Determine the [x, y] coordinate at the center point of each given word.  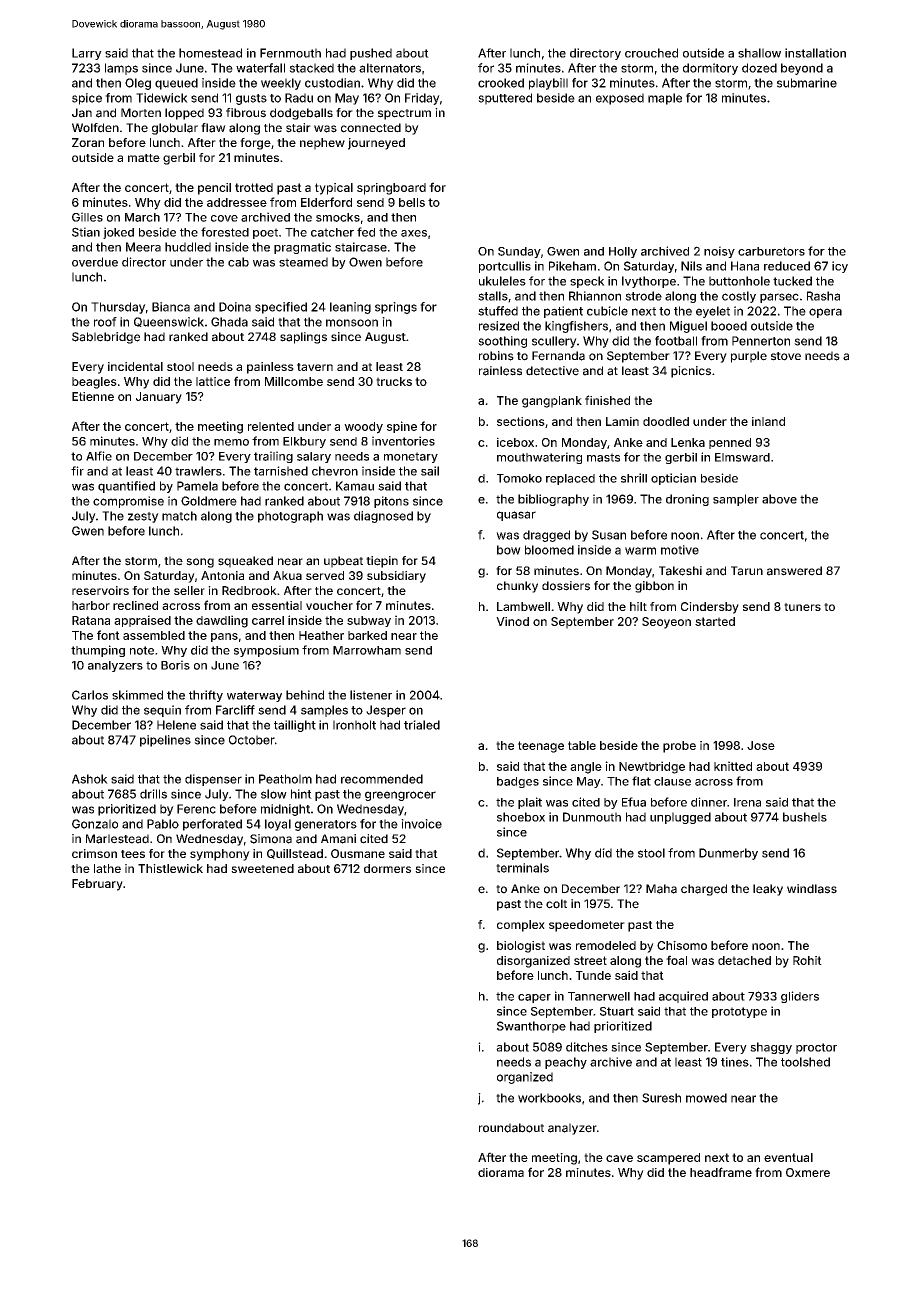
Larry [87, 54]
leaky [768, 890]
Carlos [90, 695]
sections [521, 421]
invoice [421, 824]
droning [687, 500]
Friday [422, 99]
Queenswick [169, 322]
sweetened [262, 868]
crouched [651, 53]
